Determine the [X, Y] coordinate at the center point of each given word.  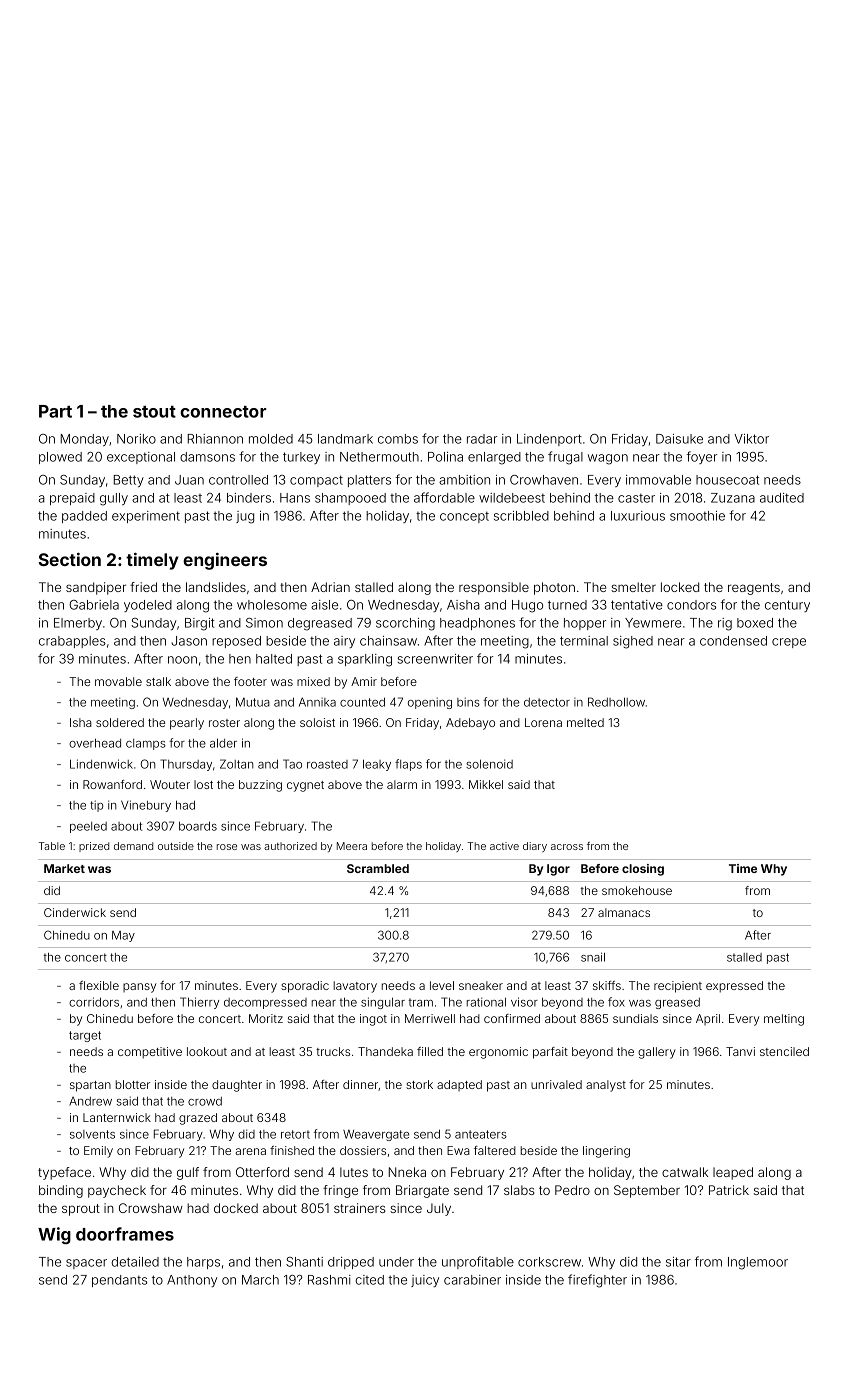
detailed [135, 1262]
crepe [789, 643]
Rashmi [329, 1280]
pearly [187, 724]
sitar [678, 1262]
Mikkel [486, 784]
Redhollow [616, 702]
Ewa [458, 1150]
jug [245, 517]
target [85, 1036]
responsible [494, 588]
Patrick [729, 1190]
